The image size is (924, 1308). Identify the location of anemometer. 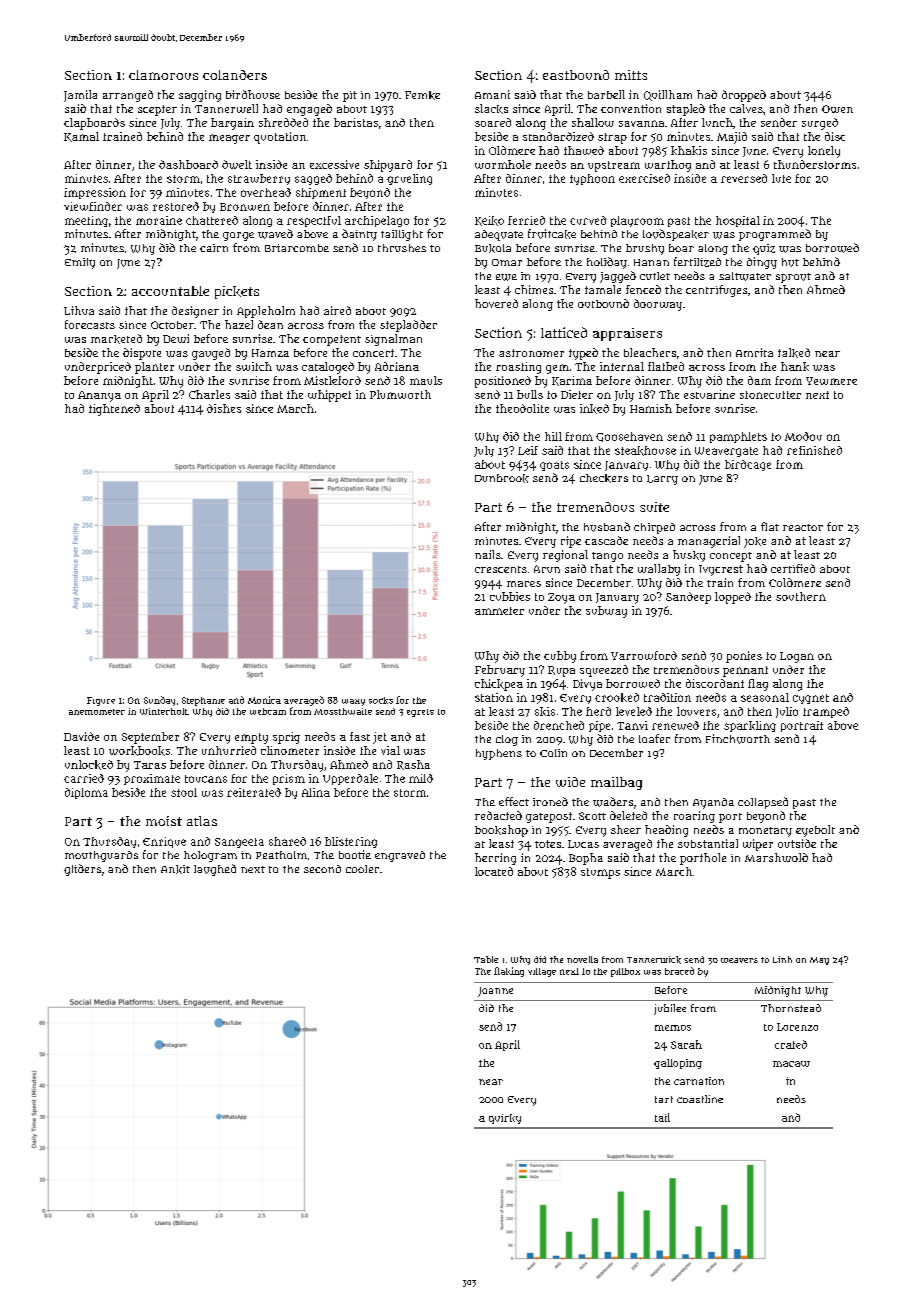
(97, 712).
